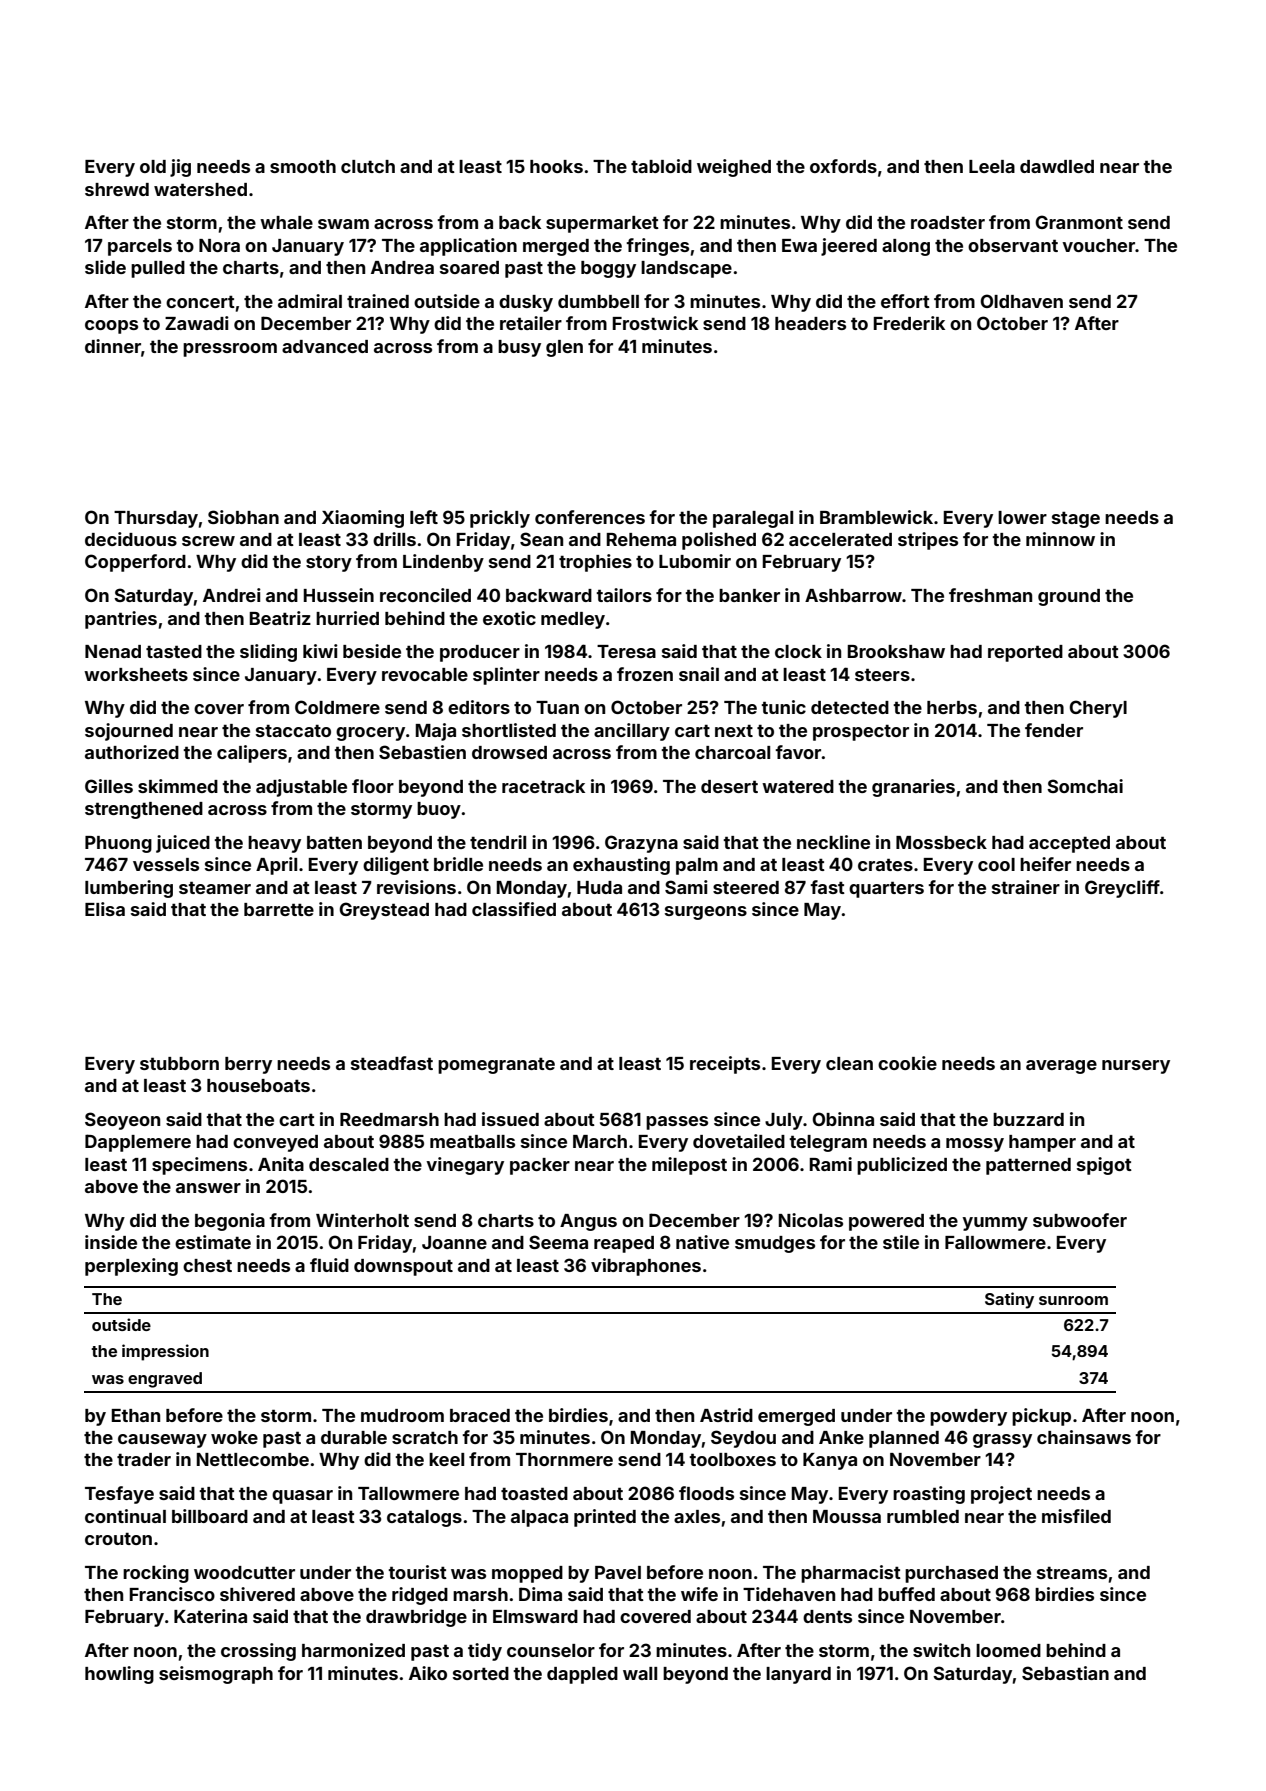 Image resolution: width=1266 pixels, height=1791 pixels. Describe the element at coordinates (590, 517) in the page. I see `conferences` at that location.
